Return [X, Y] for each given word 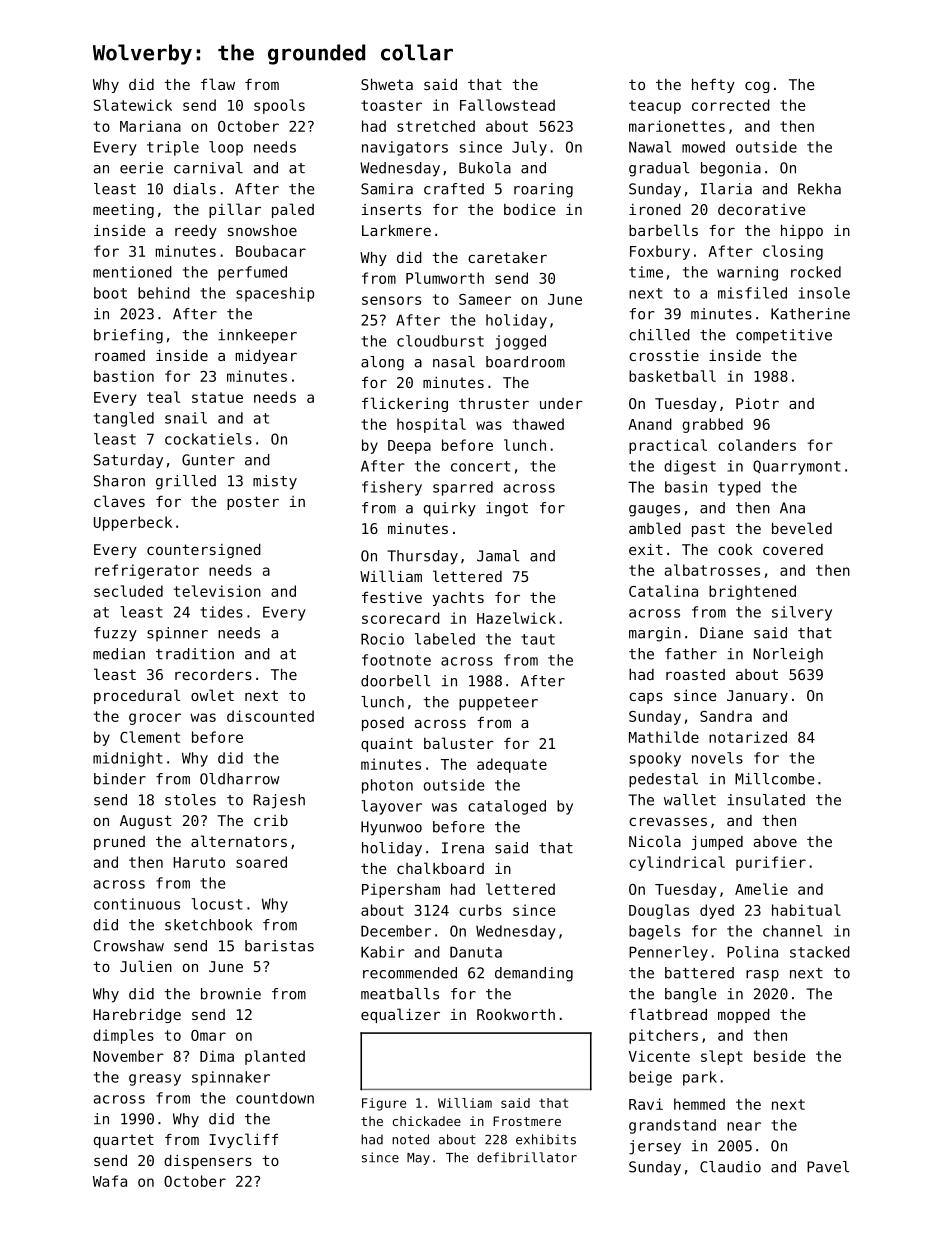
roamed [120, 355]
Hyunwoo [391, 828]
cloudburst [440, 341]
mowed [703, 147]
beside [780, 1056]
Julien [146, 966]
